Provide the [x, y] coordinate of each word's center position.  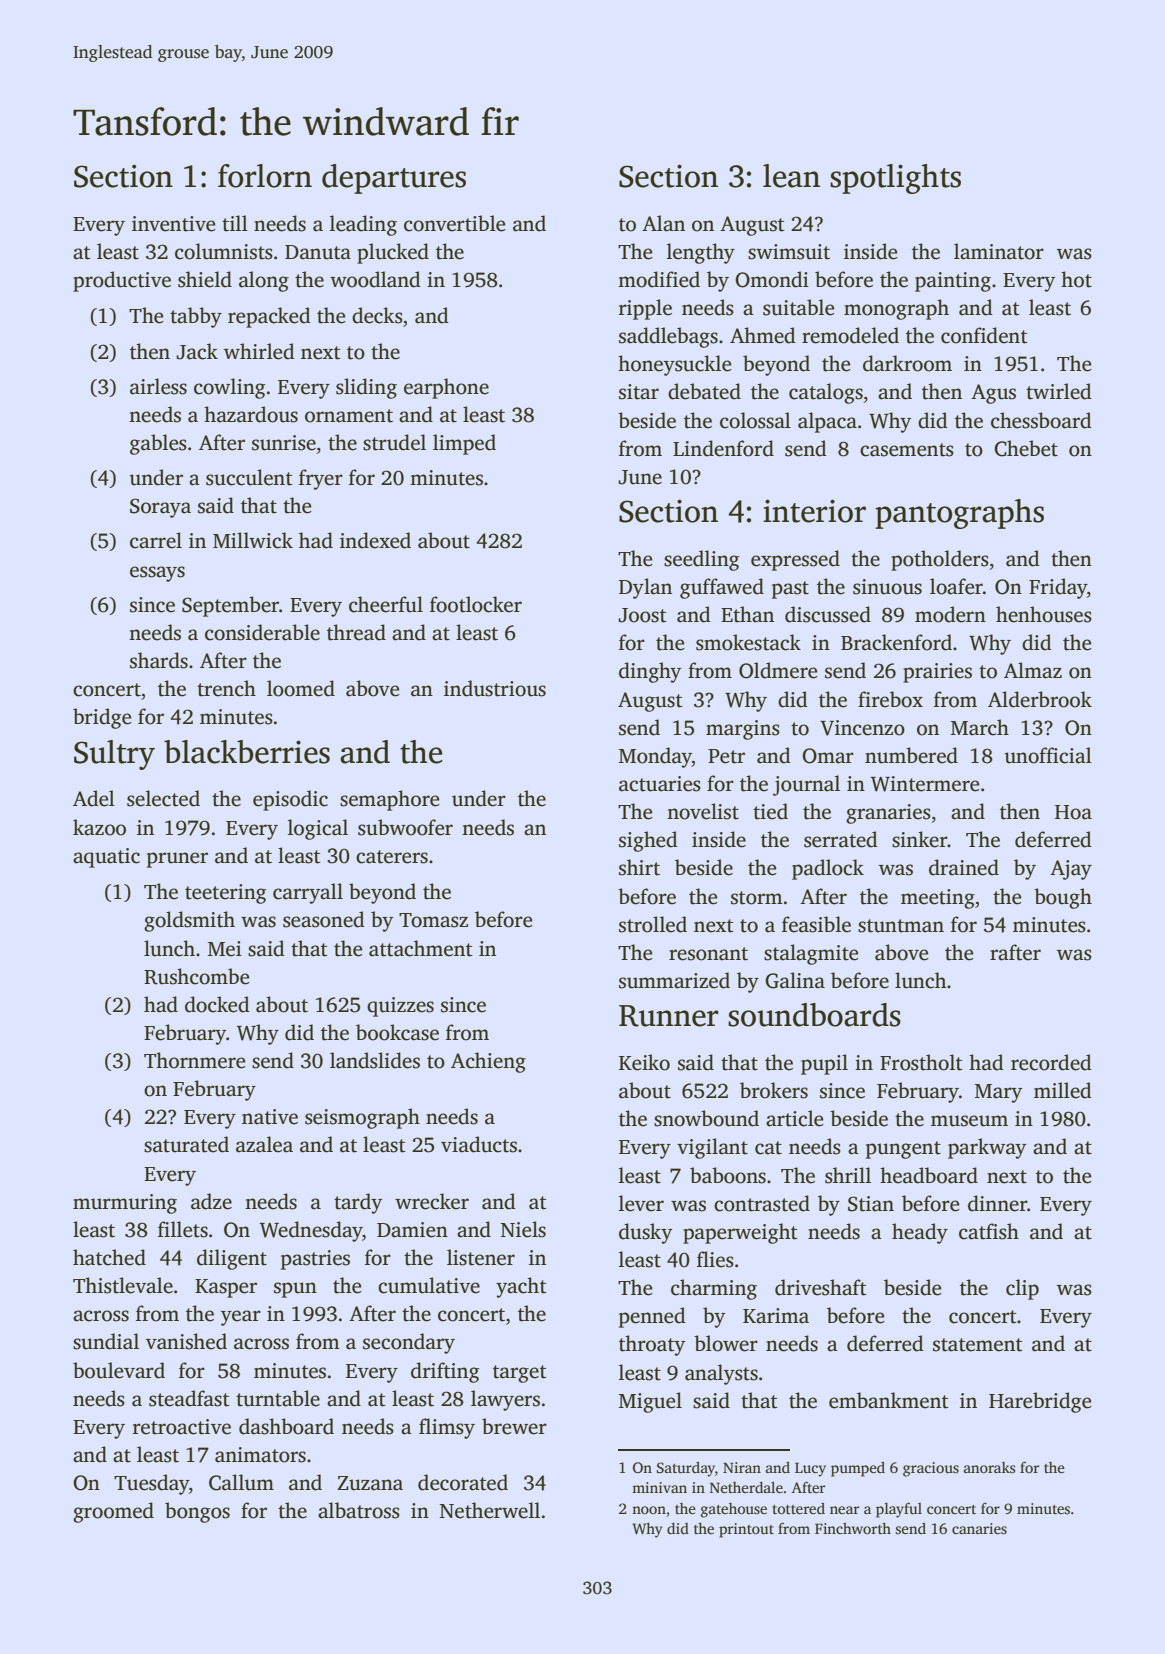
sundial [106, 1341]
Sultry [114, 755]
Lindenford [723, 448]
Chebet [1026, 448]
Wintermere [925, 784]
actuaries [660, 784]
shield [205, 279]
